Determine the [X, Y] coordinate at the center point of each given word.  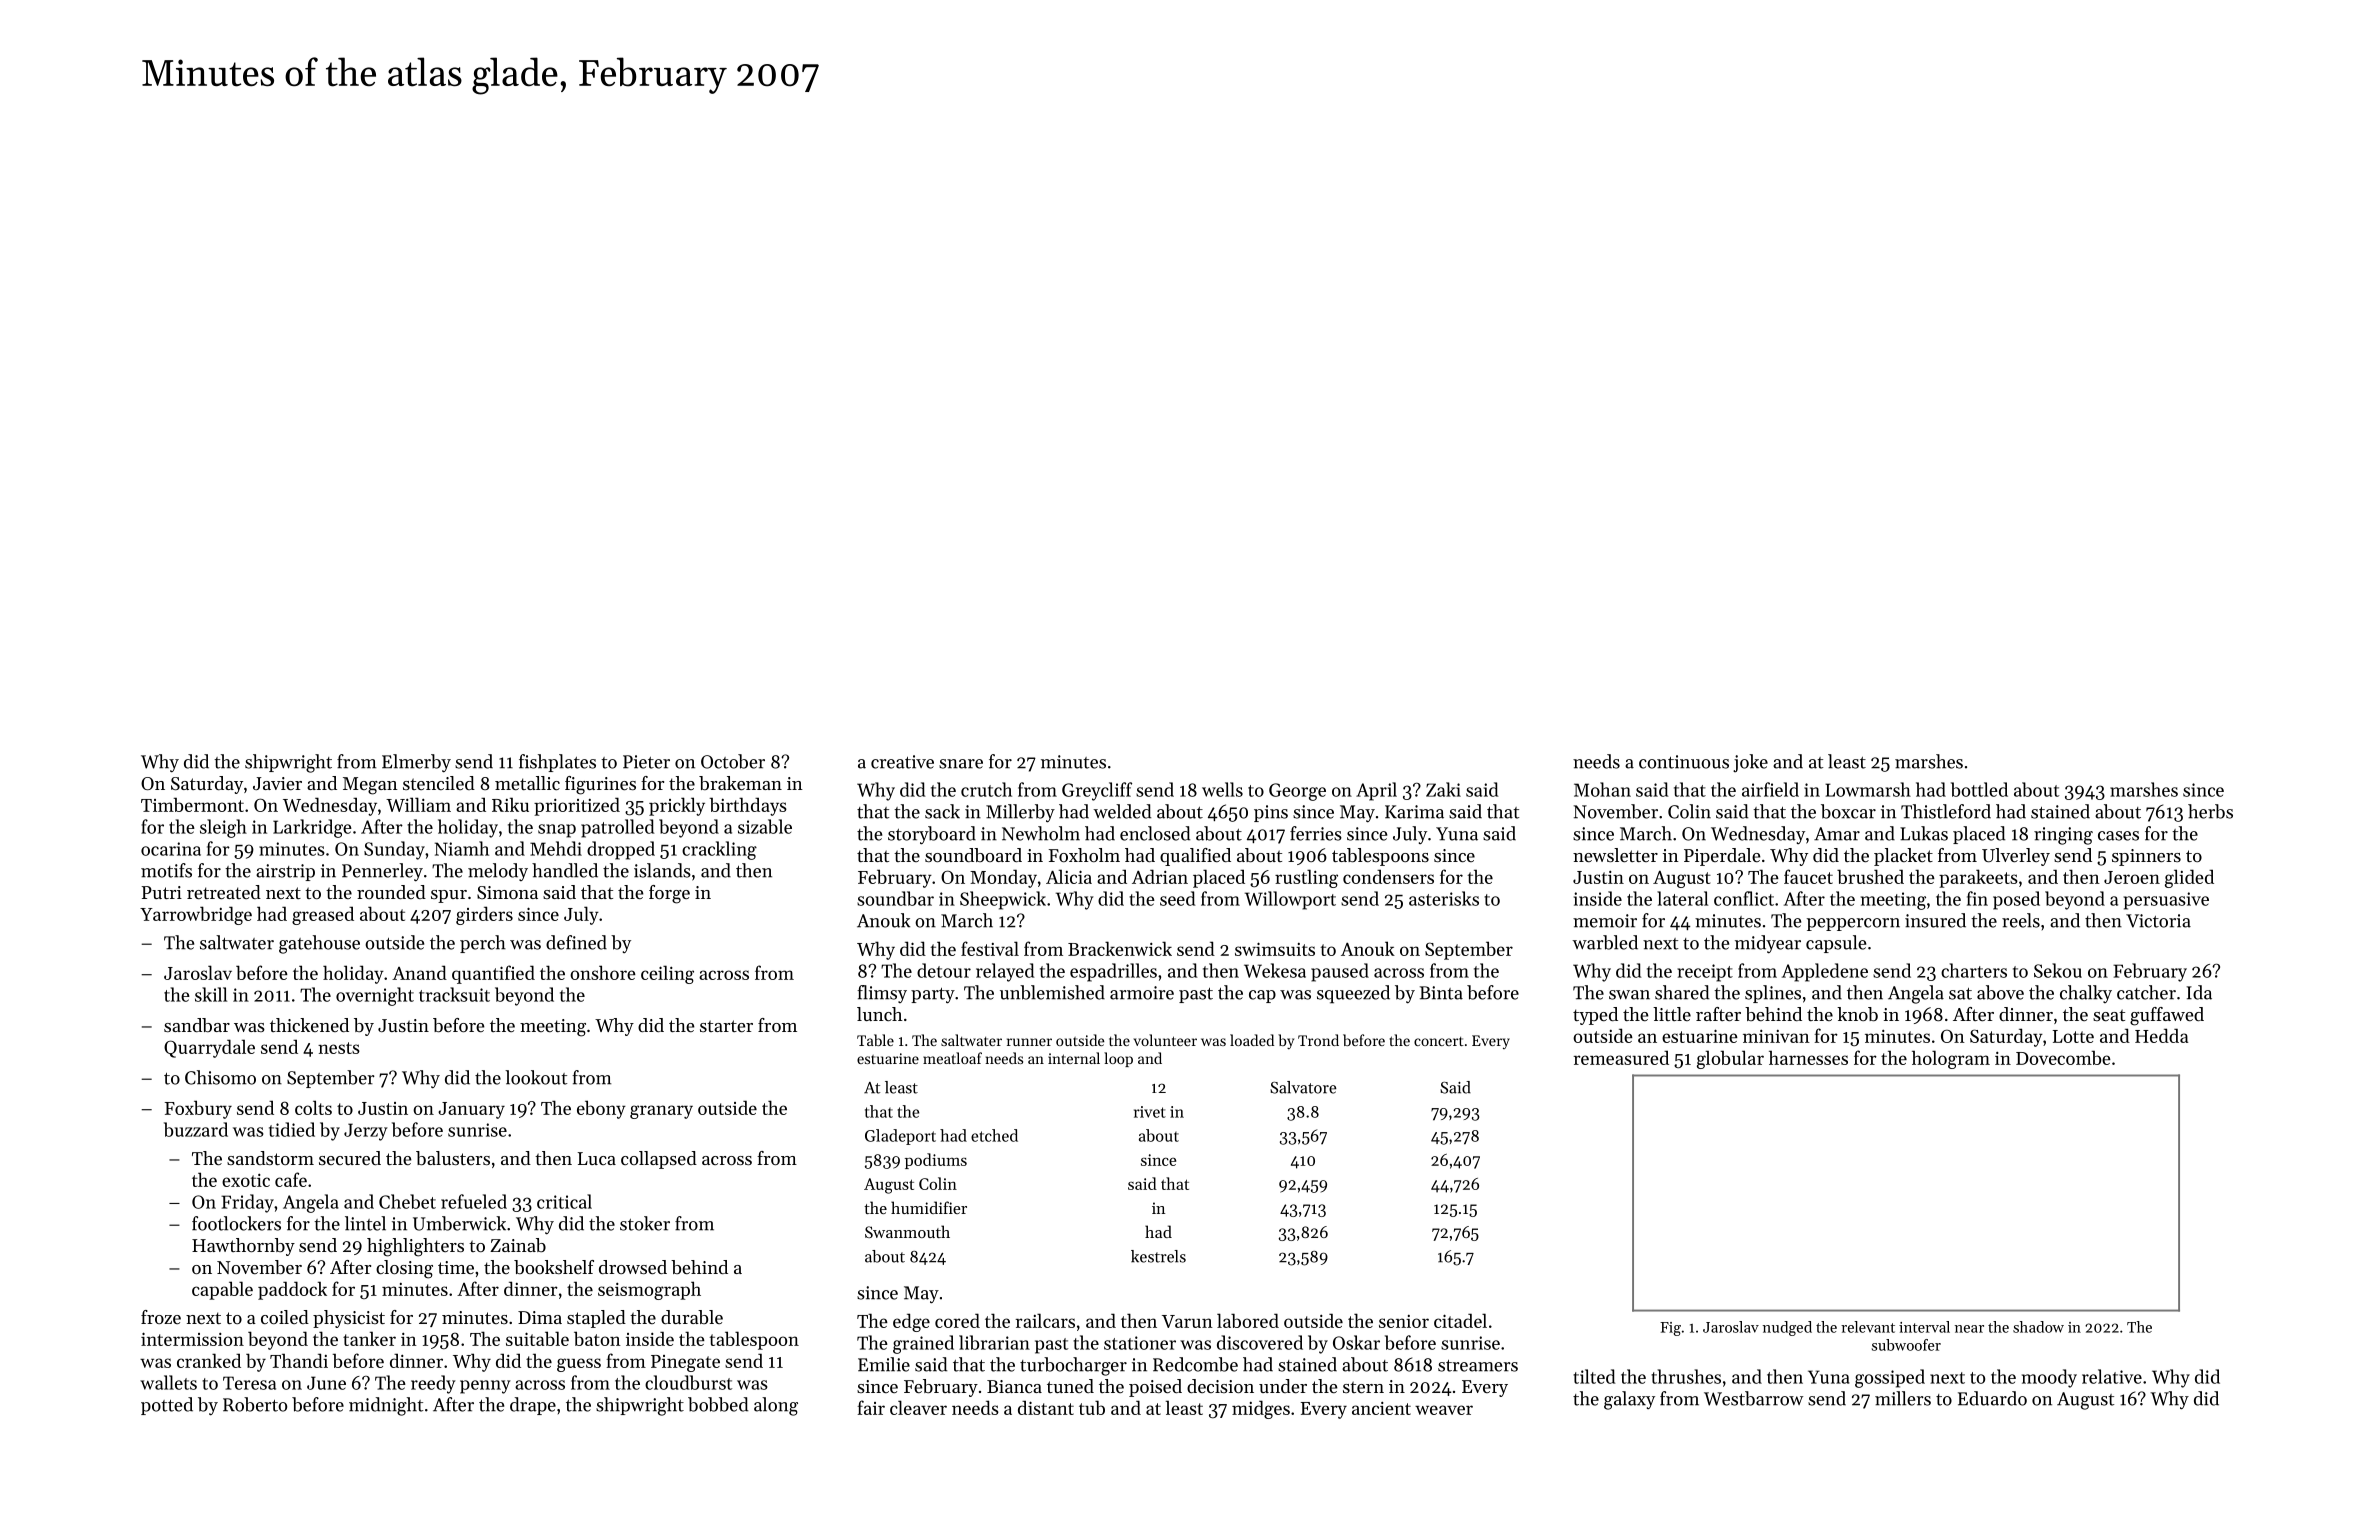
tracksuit [454, 994]
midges [1261, 1409]
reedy [433, 1384]
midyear [1768, 944]
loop [1118, 1059]
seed [1177, 898]
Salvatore [1303, 1087]
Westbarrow [1753, 1398]
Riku [510, 804]
